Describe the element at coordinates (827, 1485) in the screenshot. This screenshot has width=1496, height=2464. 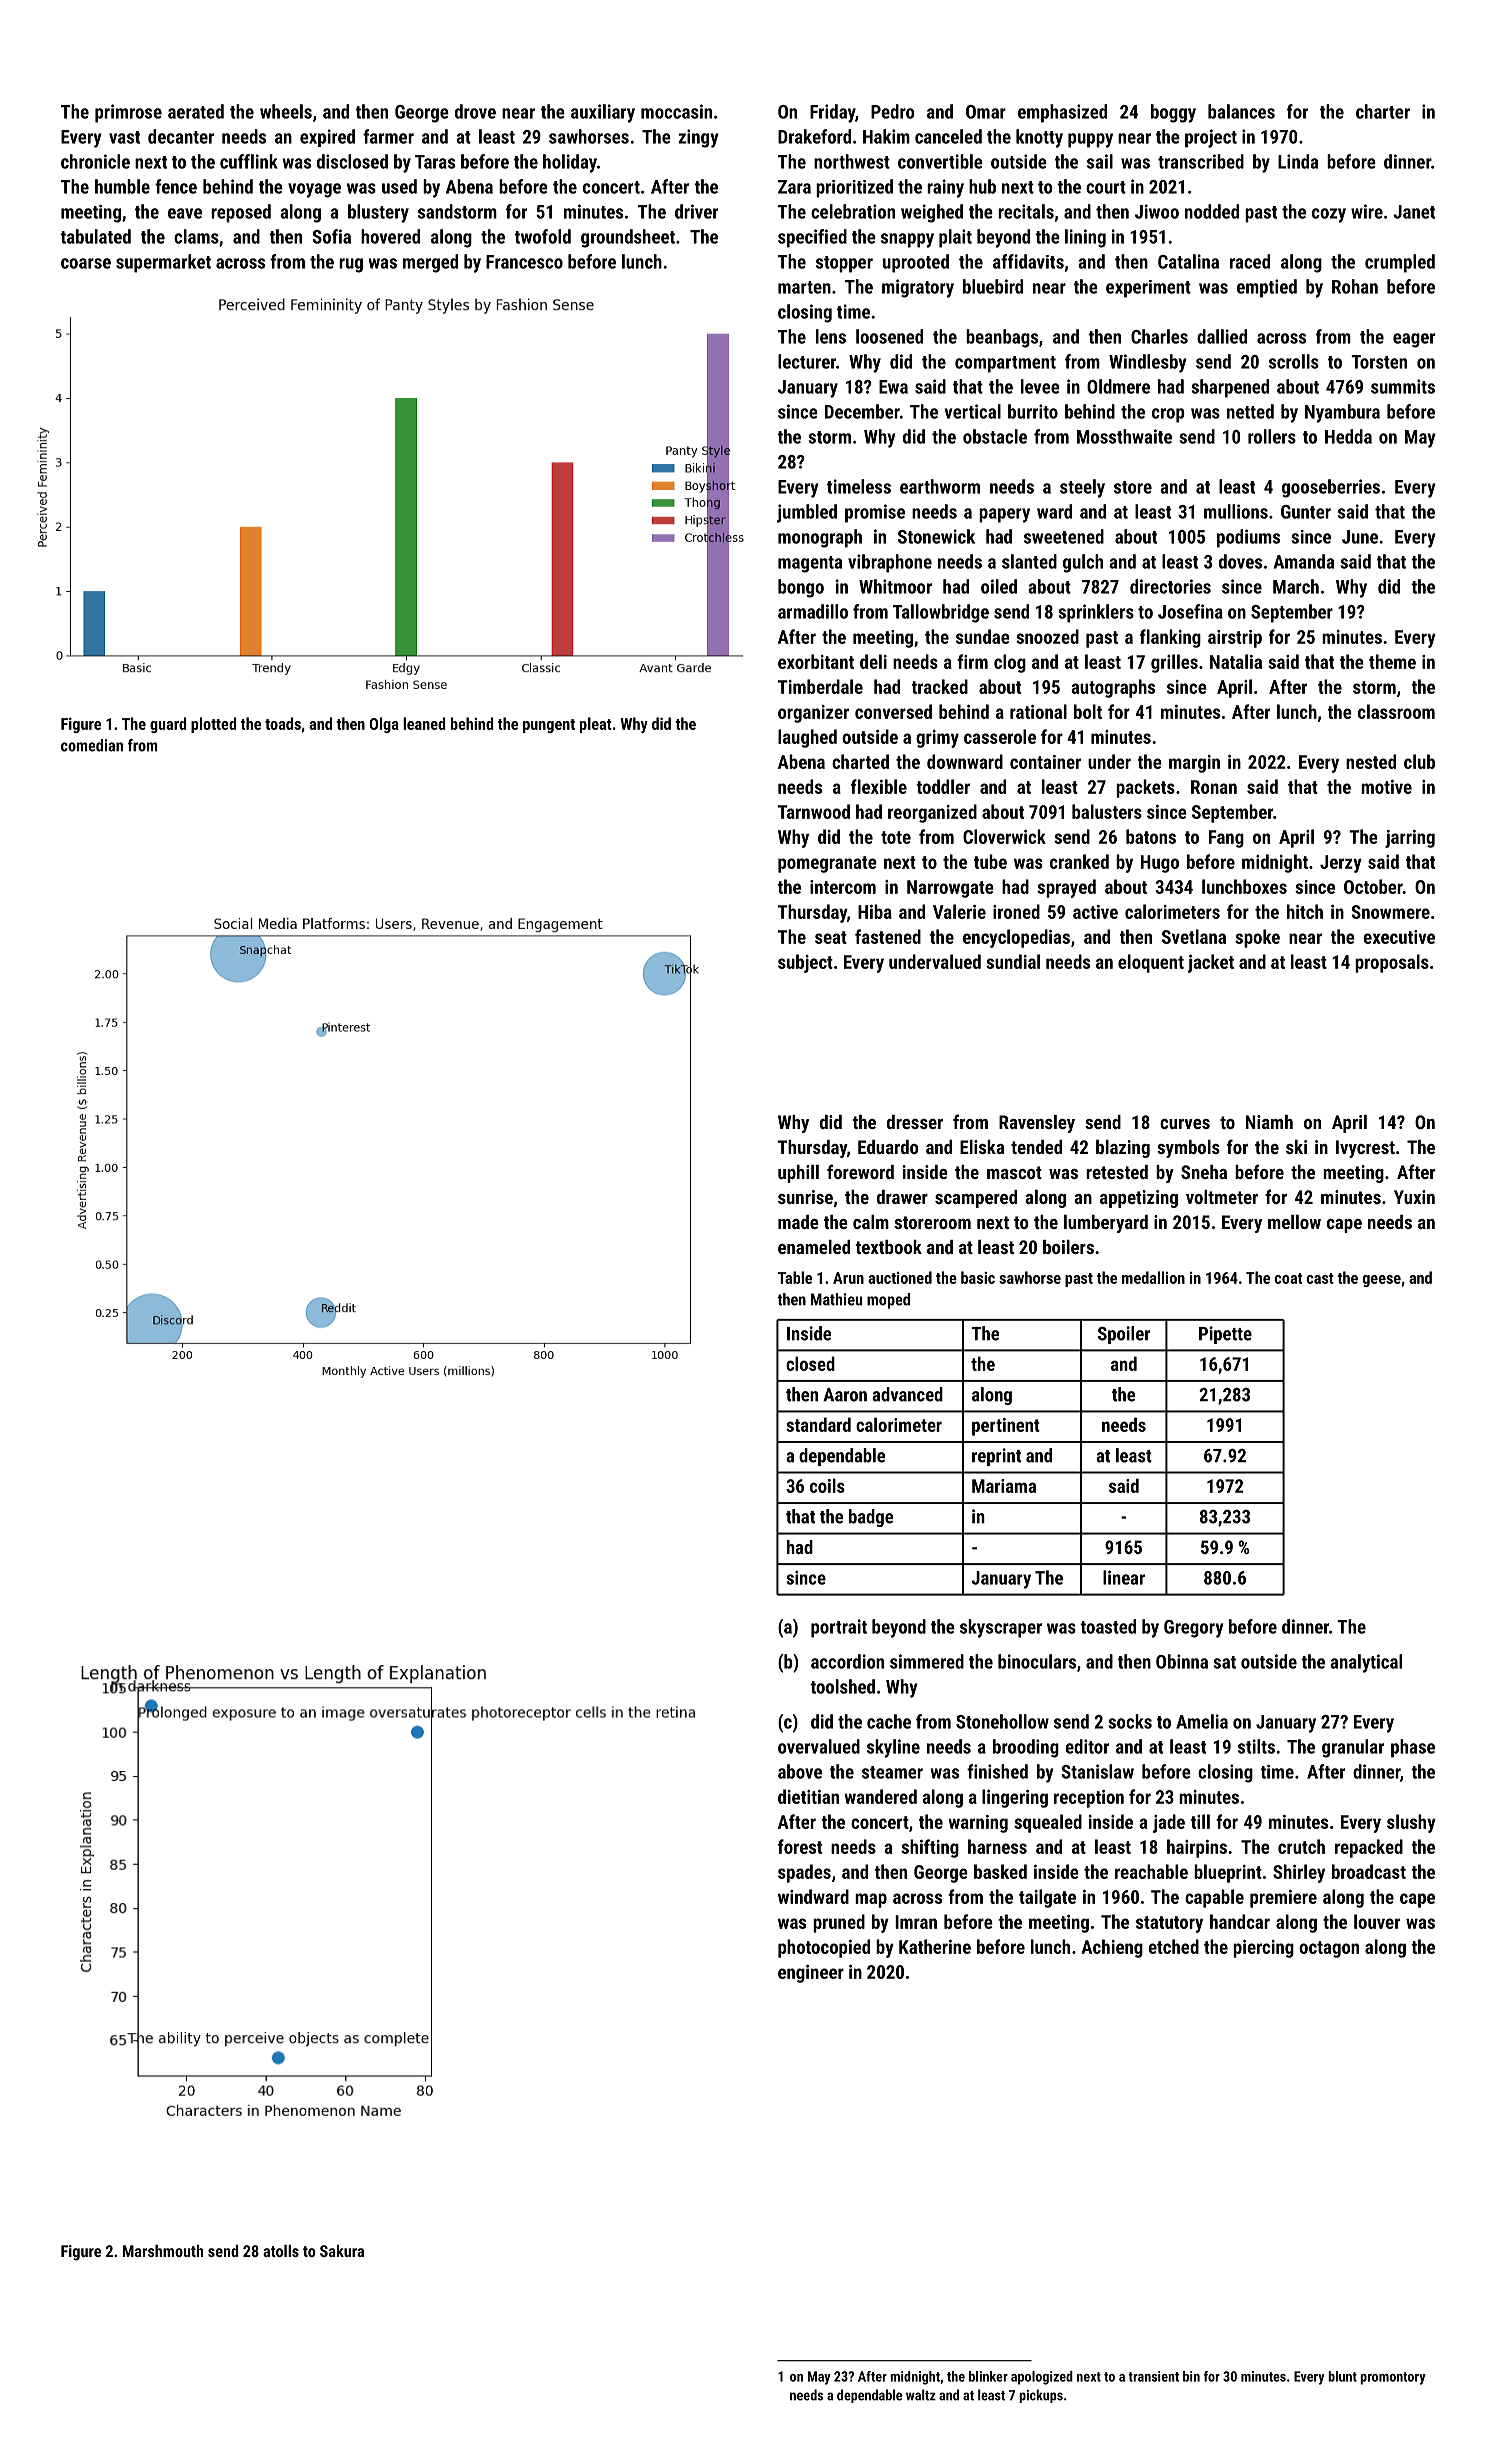
I see `coils` at that location.
